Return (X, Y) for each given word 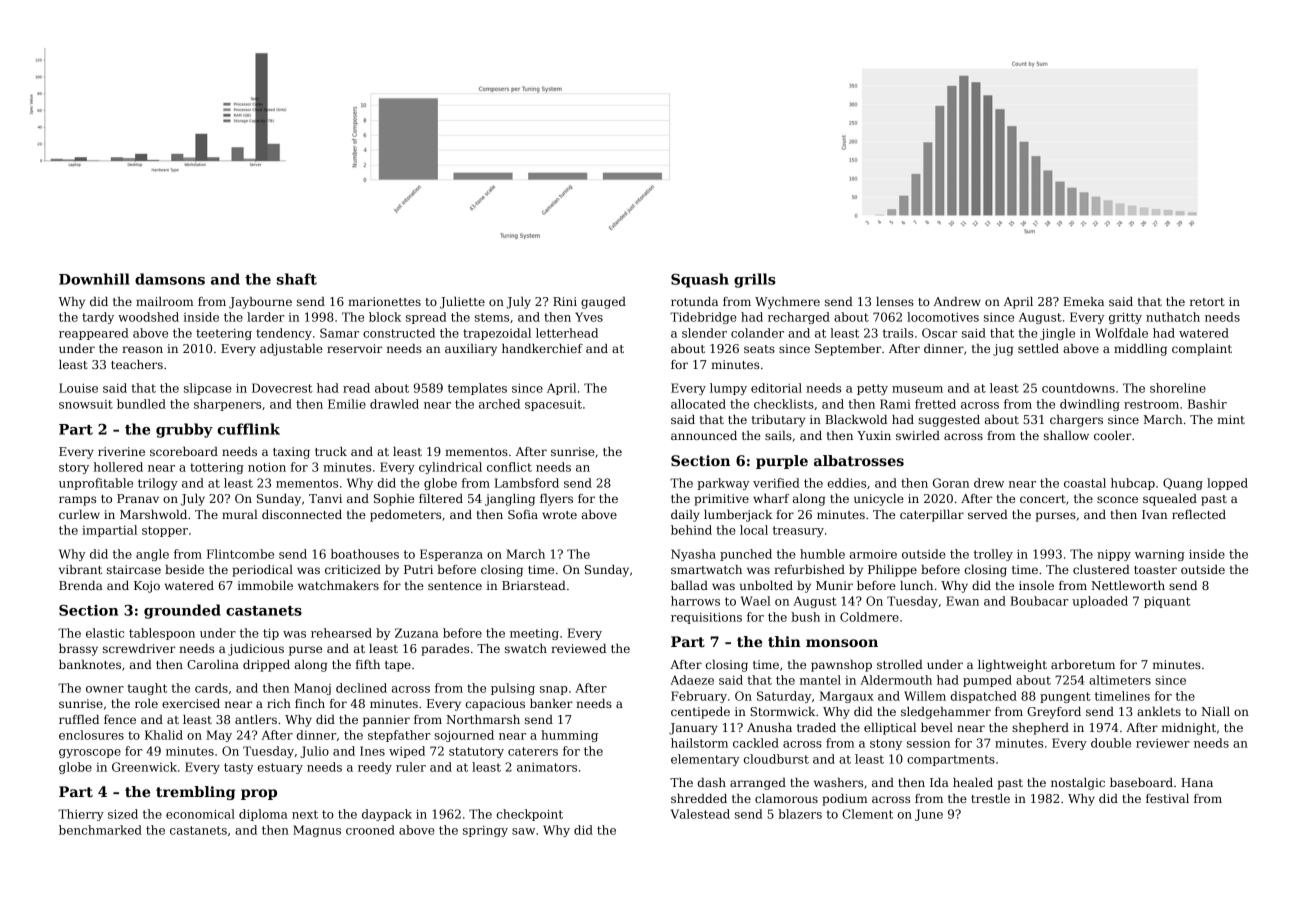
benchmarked (100, 830)
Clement (867, 814)
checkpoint (530, 815)
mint (1231, 419)
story (74, 468)
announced (704, 435)
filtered (441, 498)
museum (917, 389)
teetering (224, 334)
